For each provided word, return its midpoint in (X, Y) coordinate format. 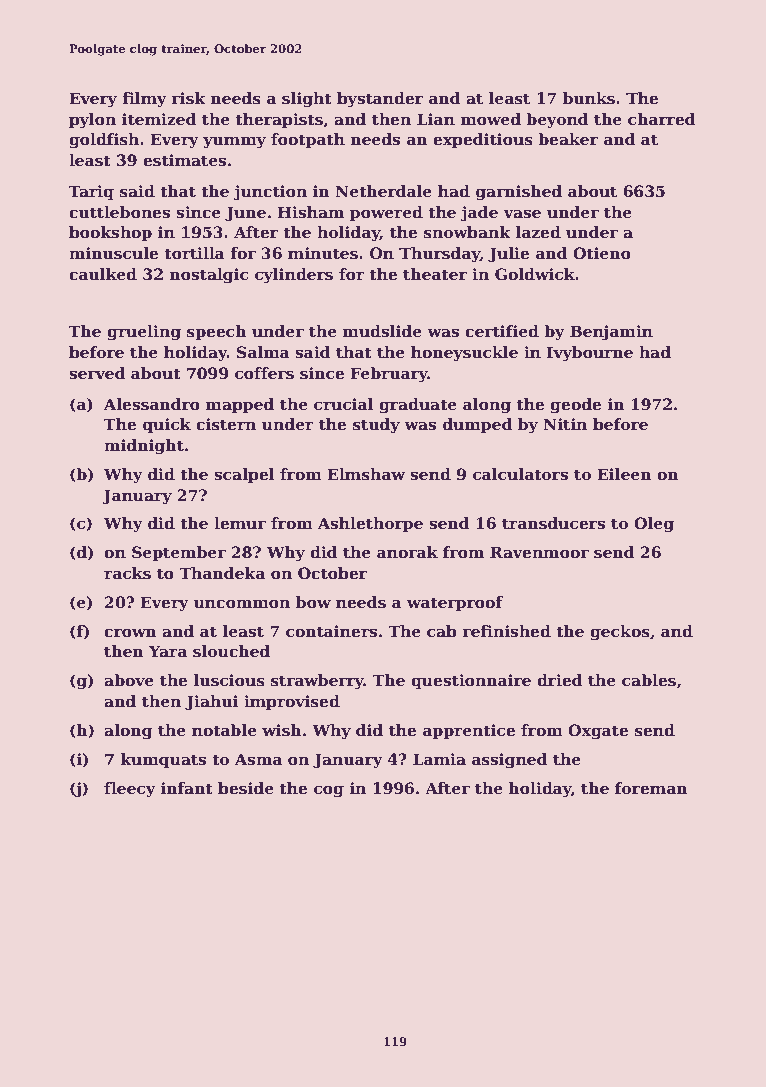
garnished (519, 193)
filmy (144, 100)
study (376, 426)
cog (329, 792)
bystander (380, 100)
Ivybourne (590, 354)
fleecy (130, 790)
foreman (651, 788)
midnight (144, 447)
